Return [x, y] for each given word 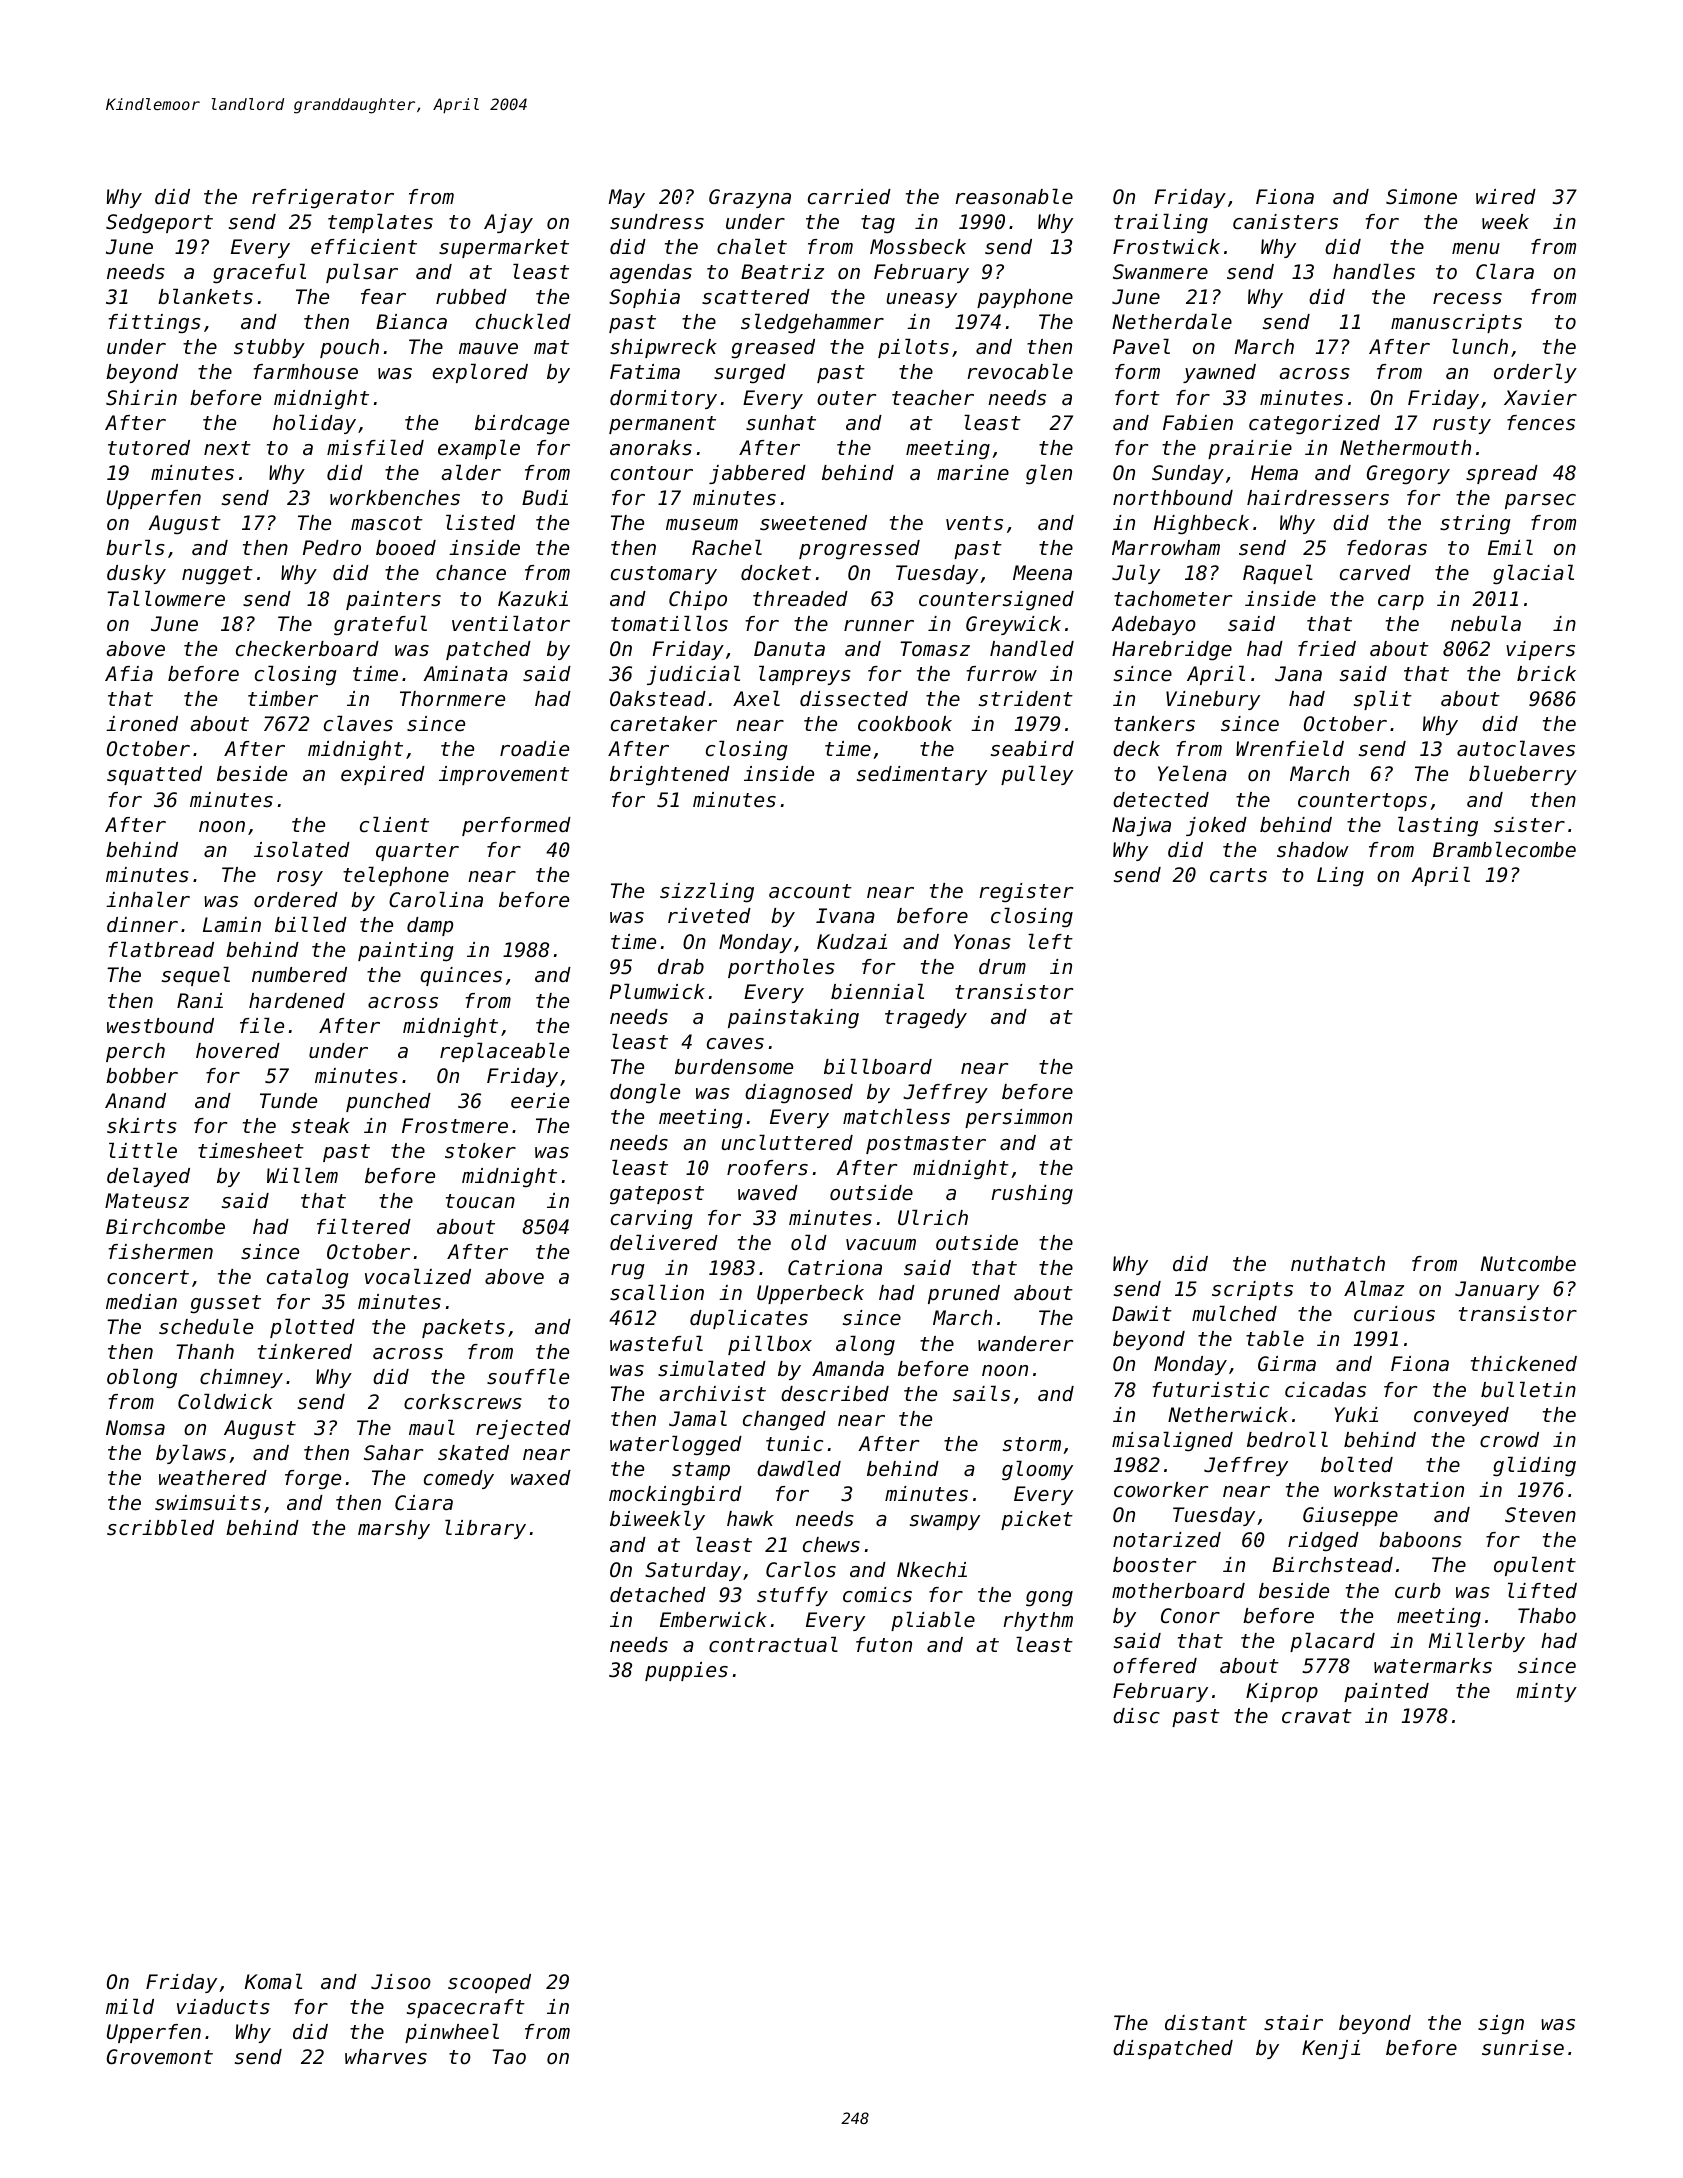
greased [773, 349]
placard [1332, 1642]
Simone [1421, 197]
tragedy [926, 1019]
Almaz [1374, 1288]
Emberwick [713, 1620]
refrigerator [323, 198]
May [627, 198]
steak [320, 1126]
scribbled [160, 1527]
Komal [273, 1981]
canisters [1285, 222]
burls [135, 547]
